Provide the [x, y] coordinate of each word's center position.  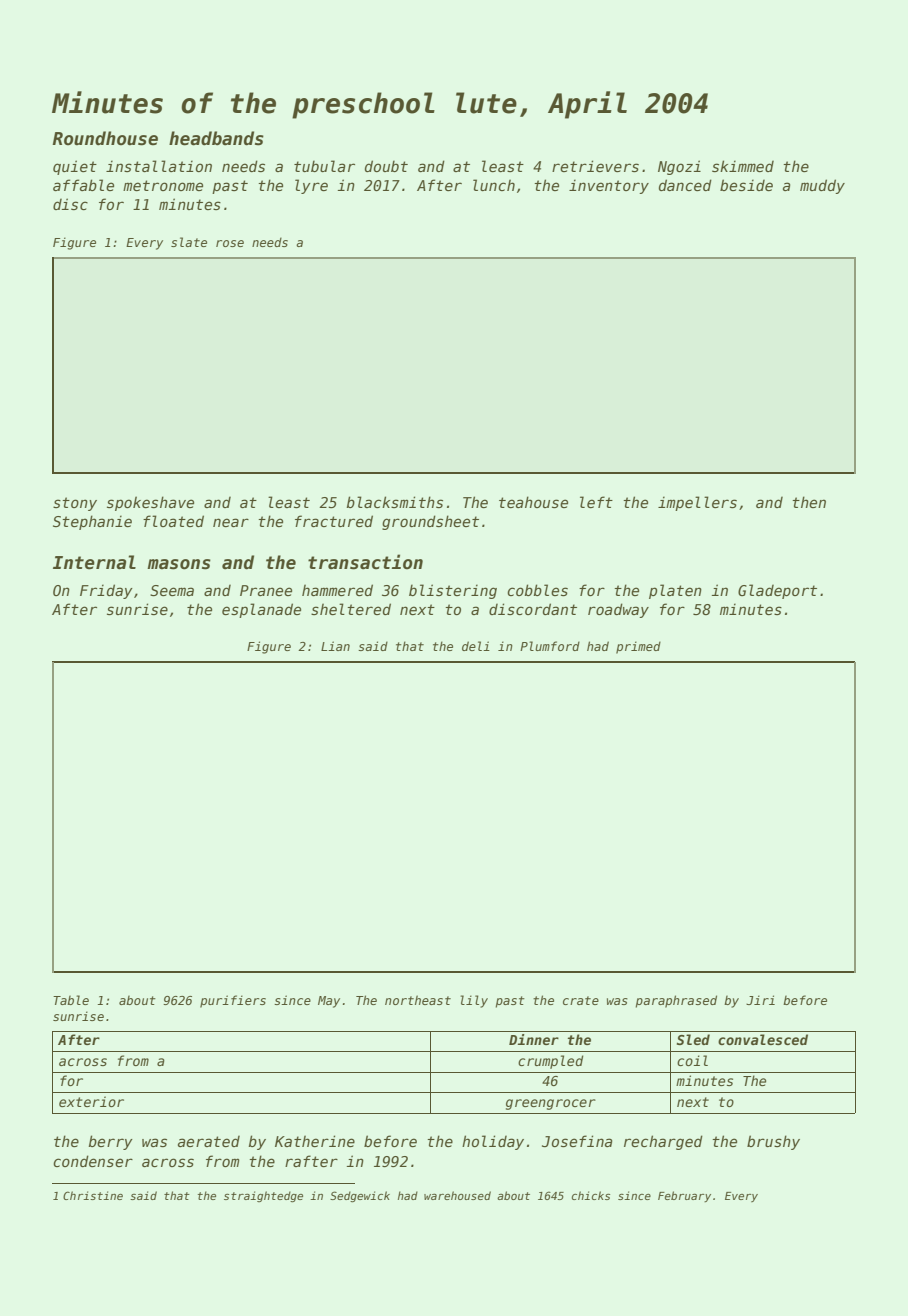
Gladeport [777, 591]
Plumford [550, 646]
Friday [106, 591]
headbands [216, 138]
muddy [822, 186]
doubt [386, 166]
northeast [418, 1000]
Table [71, 1000]
